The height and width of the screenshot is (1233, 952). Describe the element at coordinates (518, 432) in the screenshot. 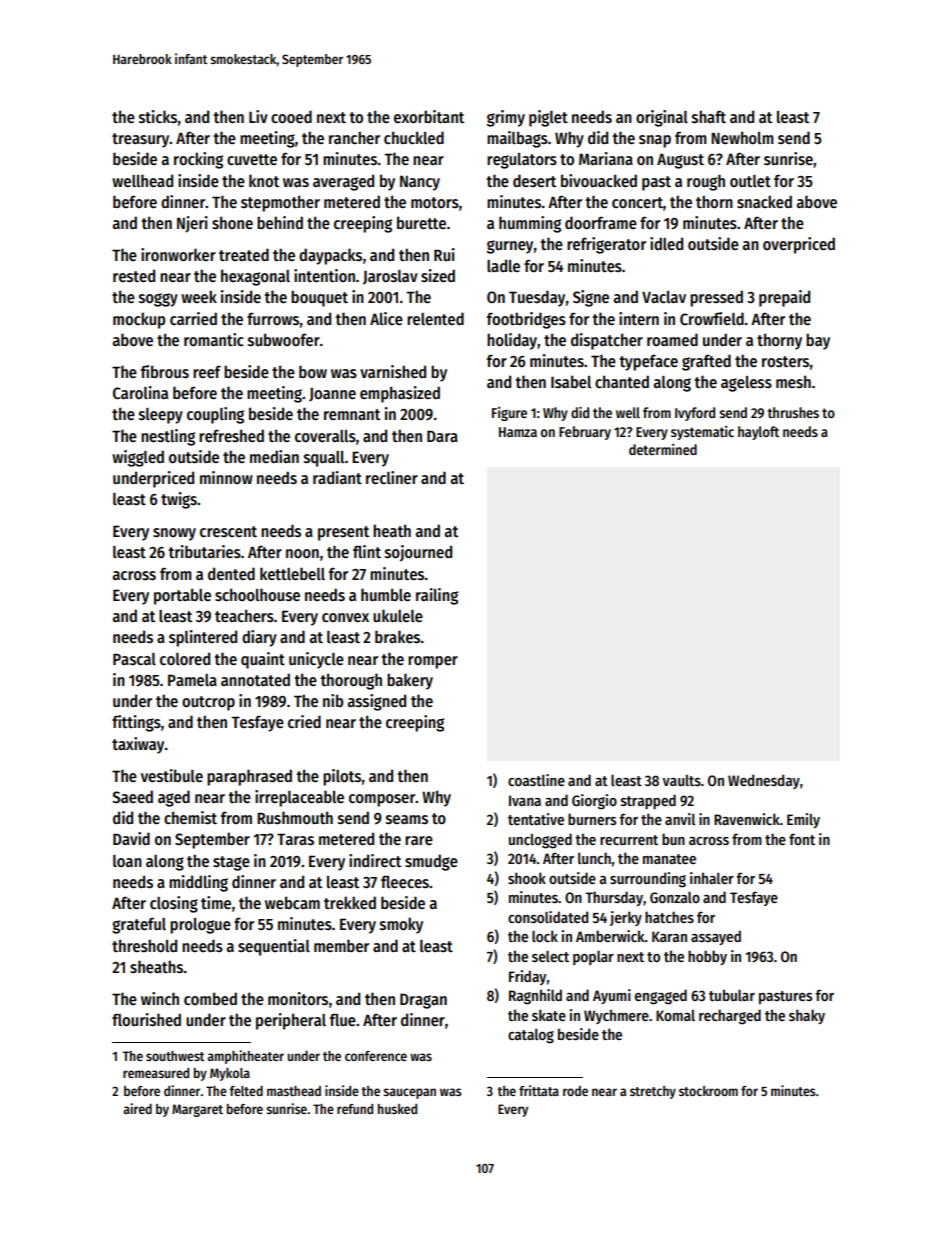

I see `Hamza` at that location.
